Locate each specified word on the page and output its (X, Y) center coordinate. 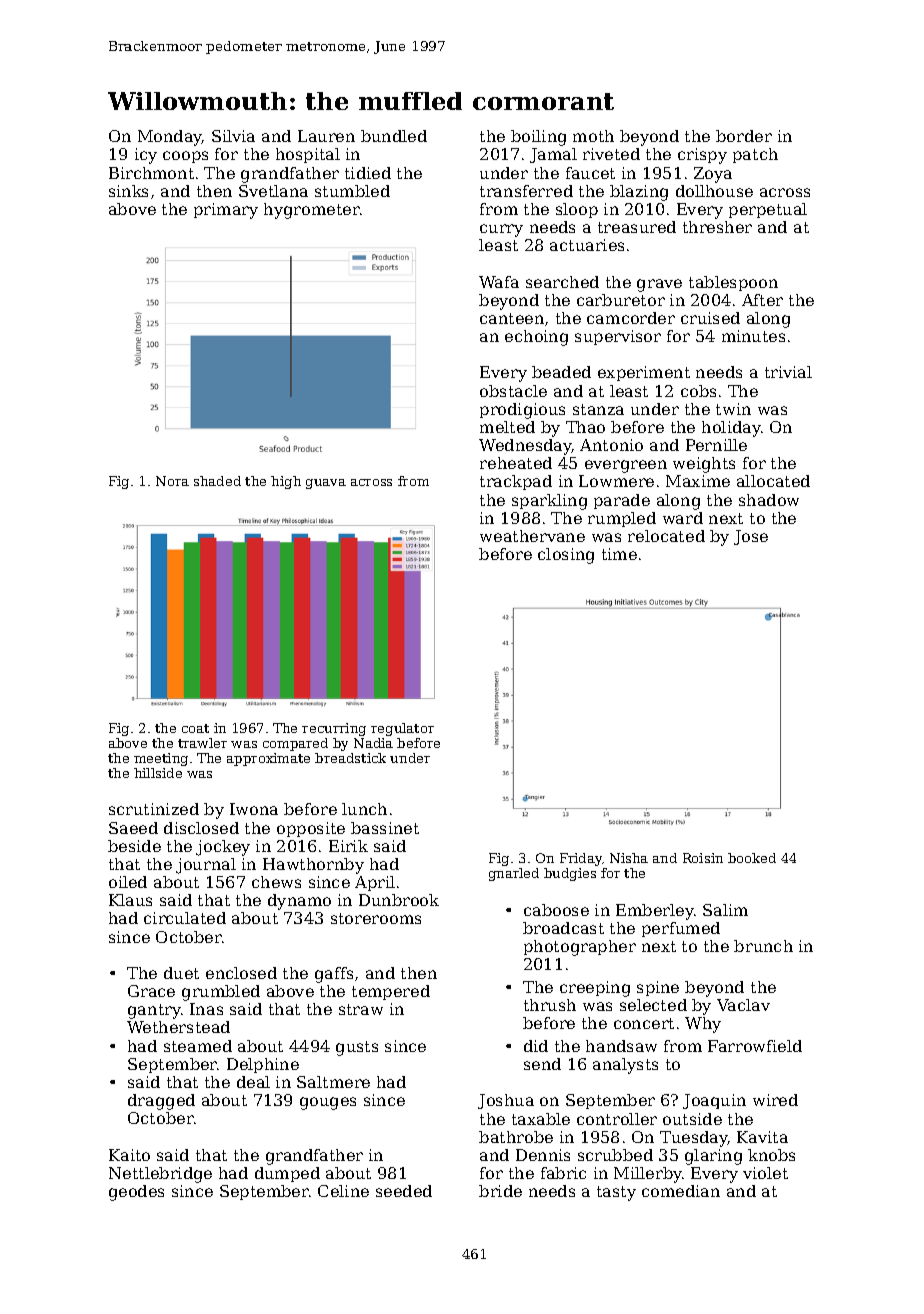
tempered (391, 992)
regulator (402, 729)
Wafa (499, 282)
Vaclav (743, 1005)
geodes (136, 1193)
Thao (585, 427)
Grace (151, 991)
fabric (563, 1173)
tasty (616, 1193)
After (762, 300)
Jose (751, 537)
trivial (788, 372)
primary (226, 211)
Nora (172, 481)
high (286, 482)
